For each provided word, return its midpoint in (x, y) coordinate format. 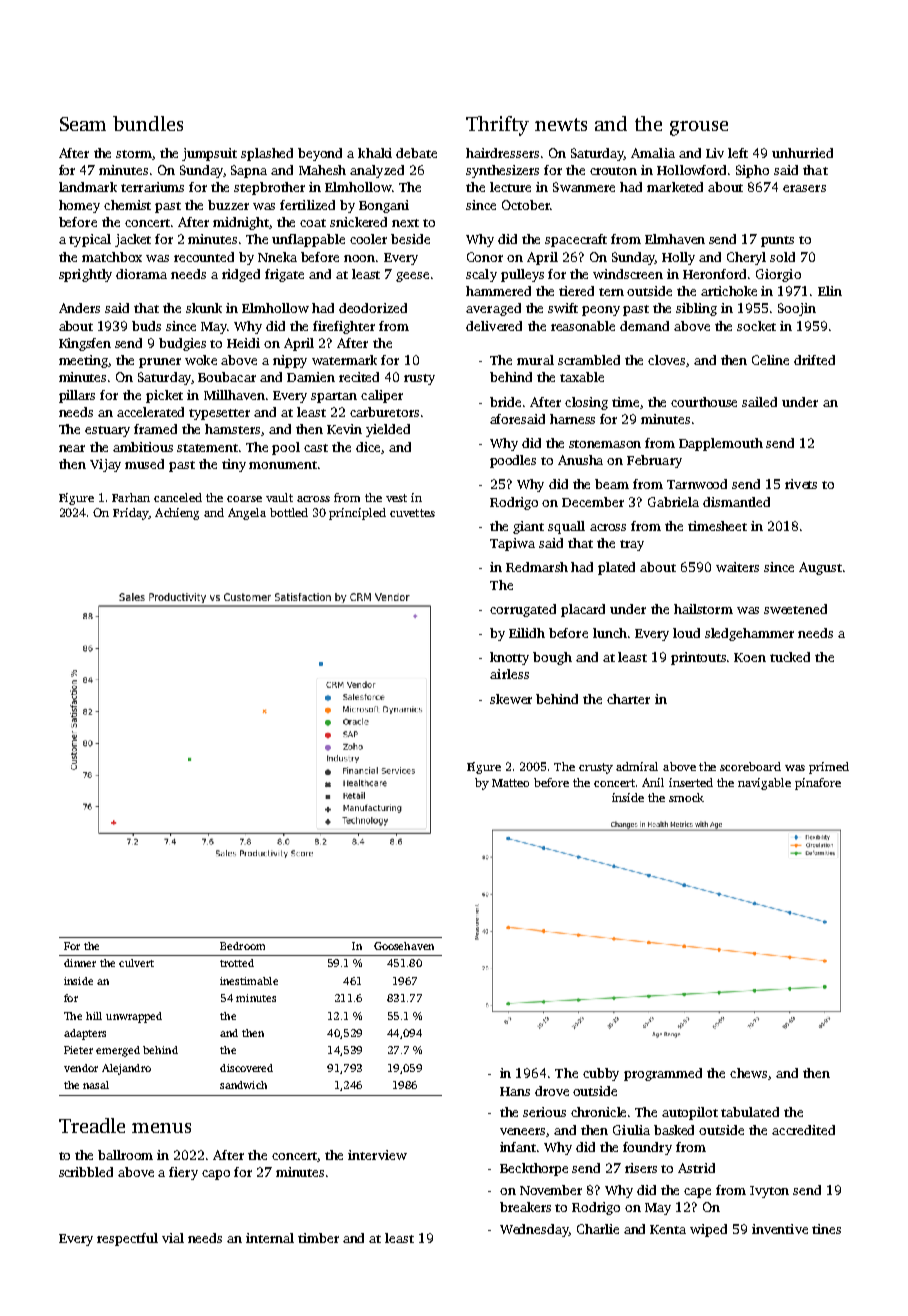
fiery (183, 1173)
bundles (148, 123)
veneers (523, 1132)
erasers (804, 188)
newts (561, 124)
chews (748, 1073)
